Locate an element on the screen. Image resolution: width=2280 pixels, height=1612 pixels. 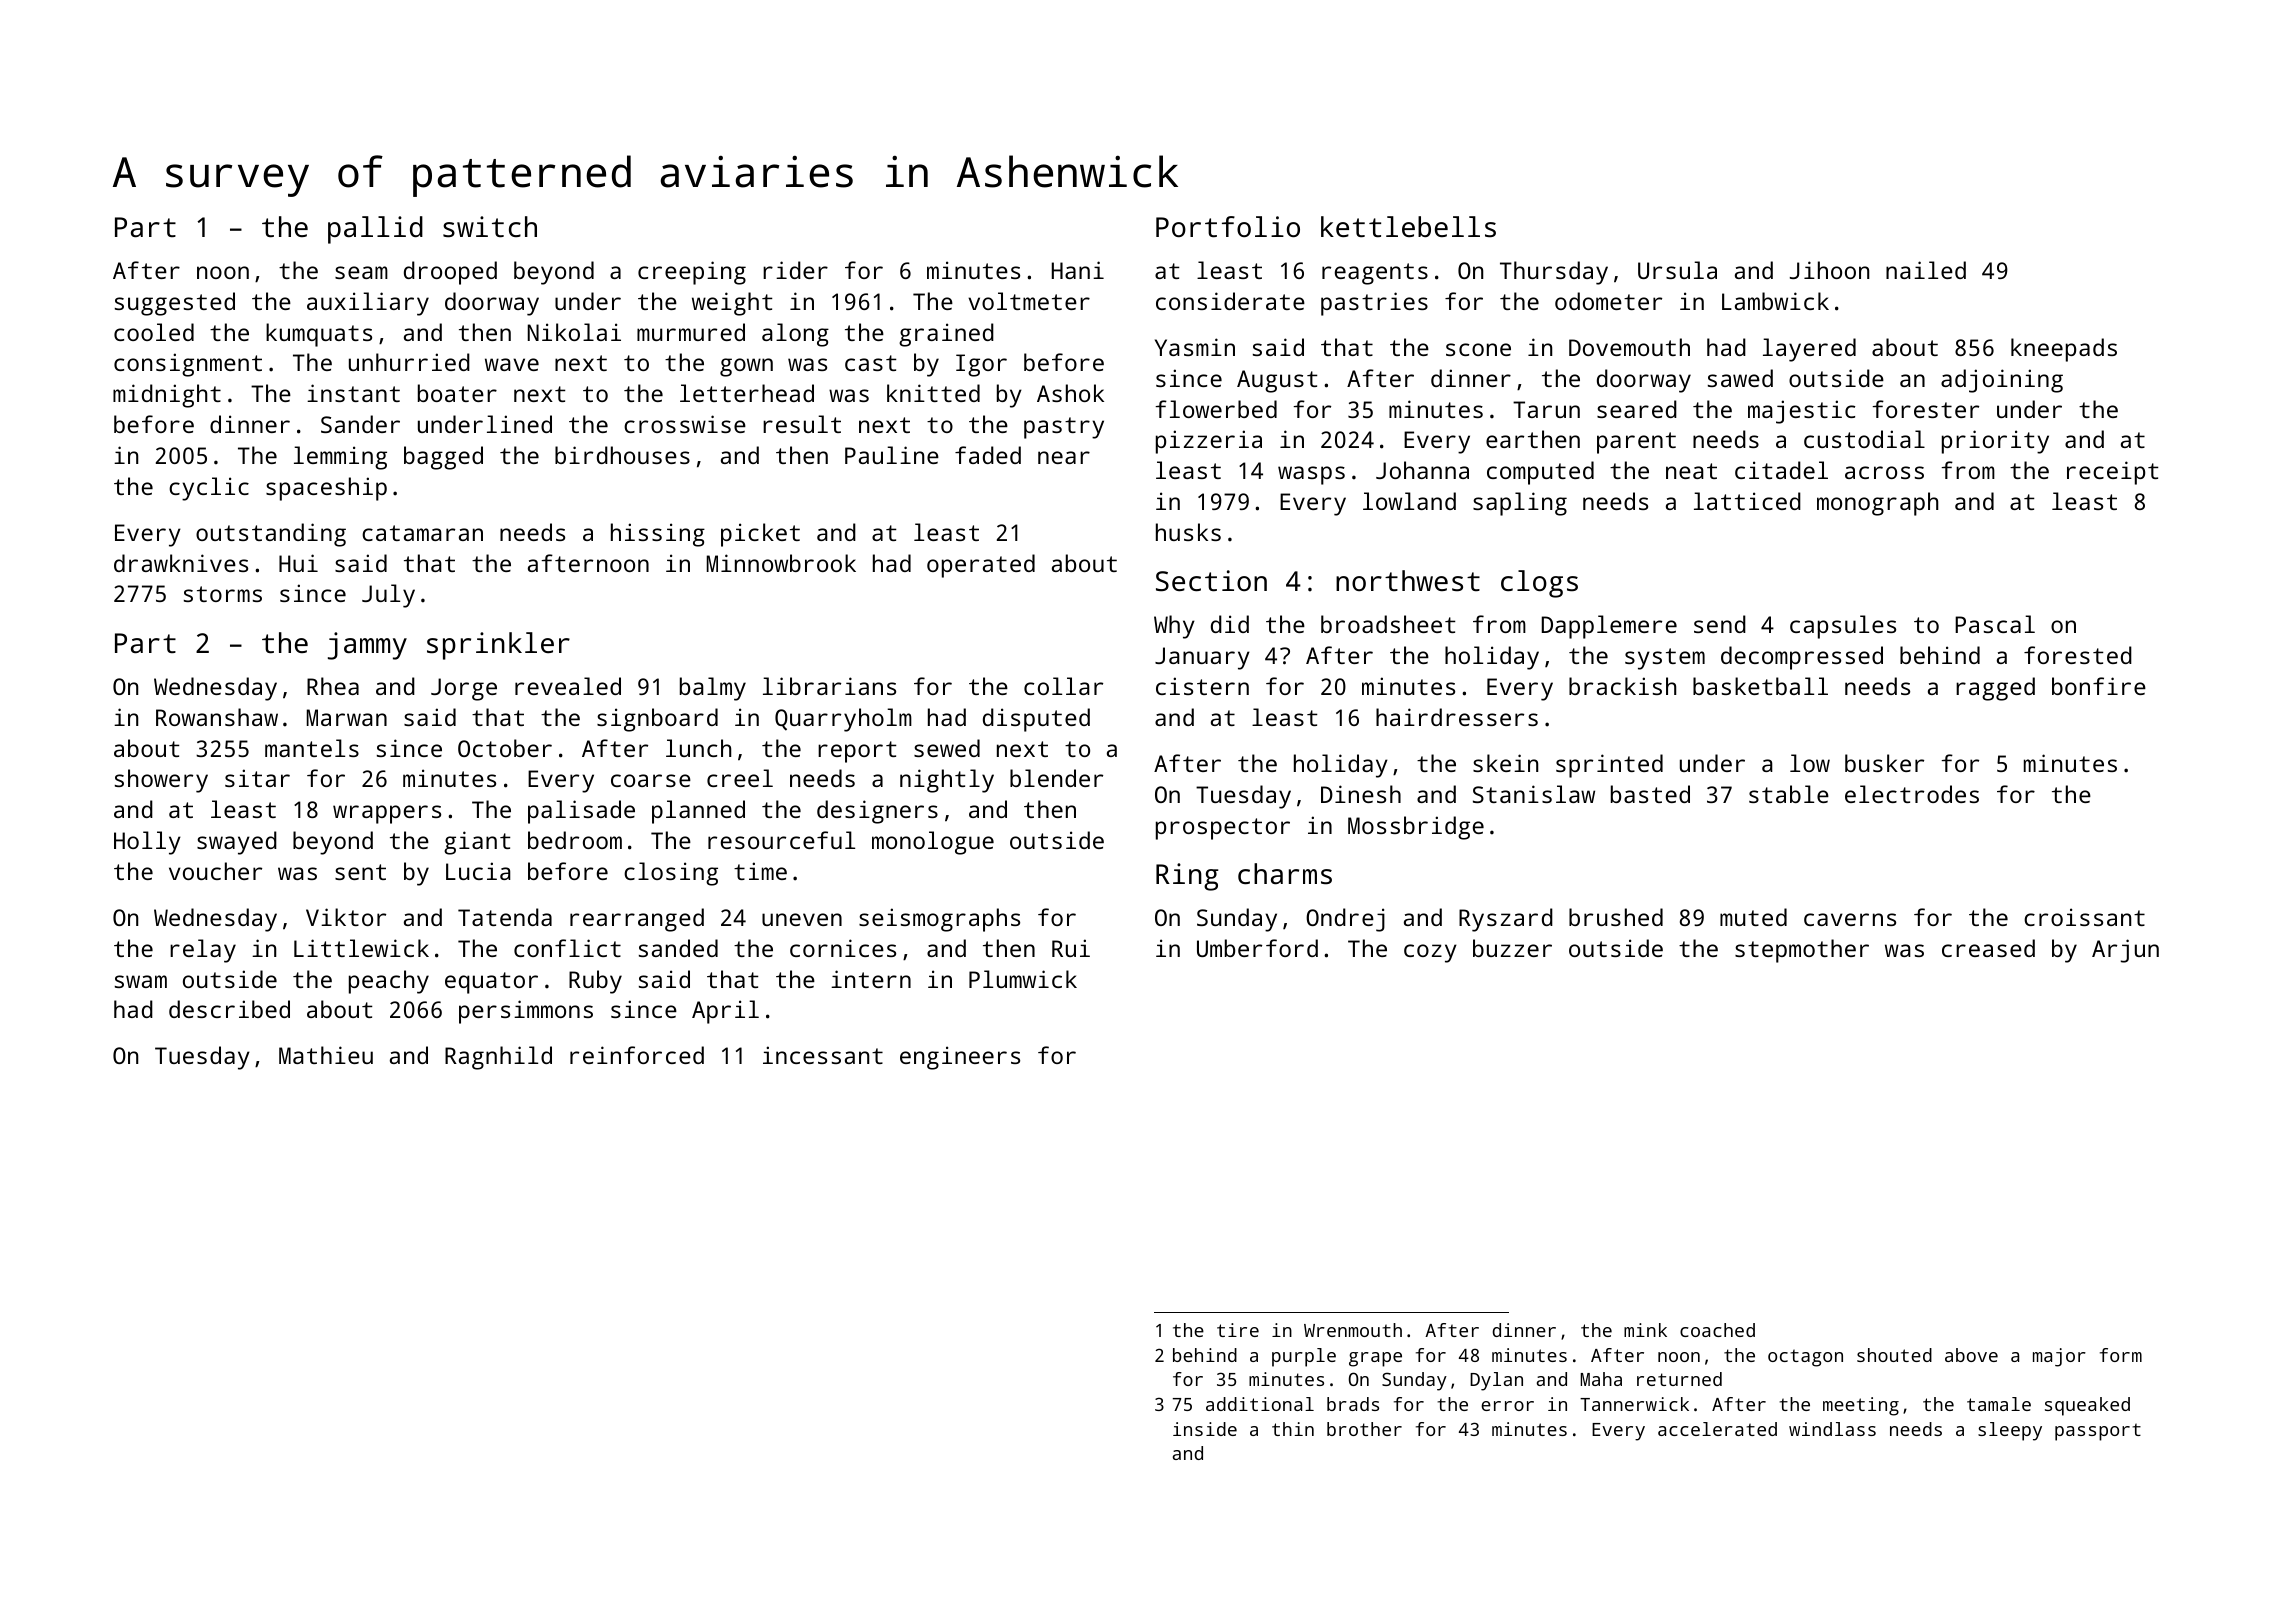
auxiliary is located at coordinates (368, 304).
